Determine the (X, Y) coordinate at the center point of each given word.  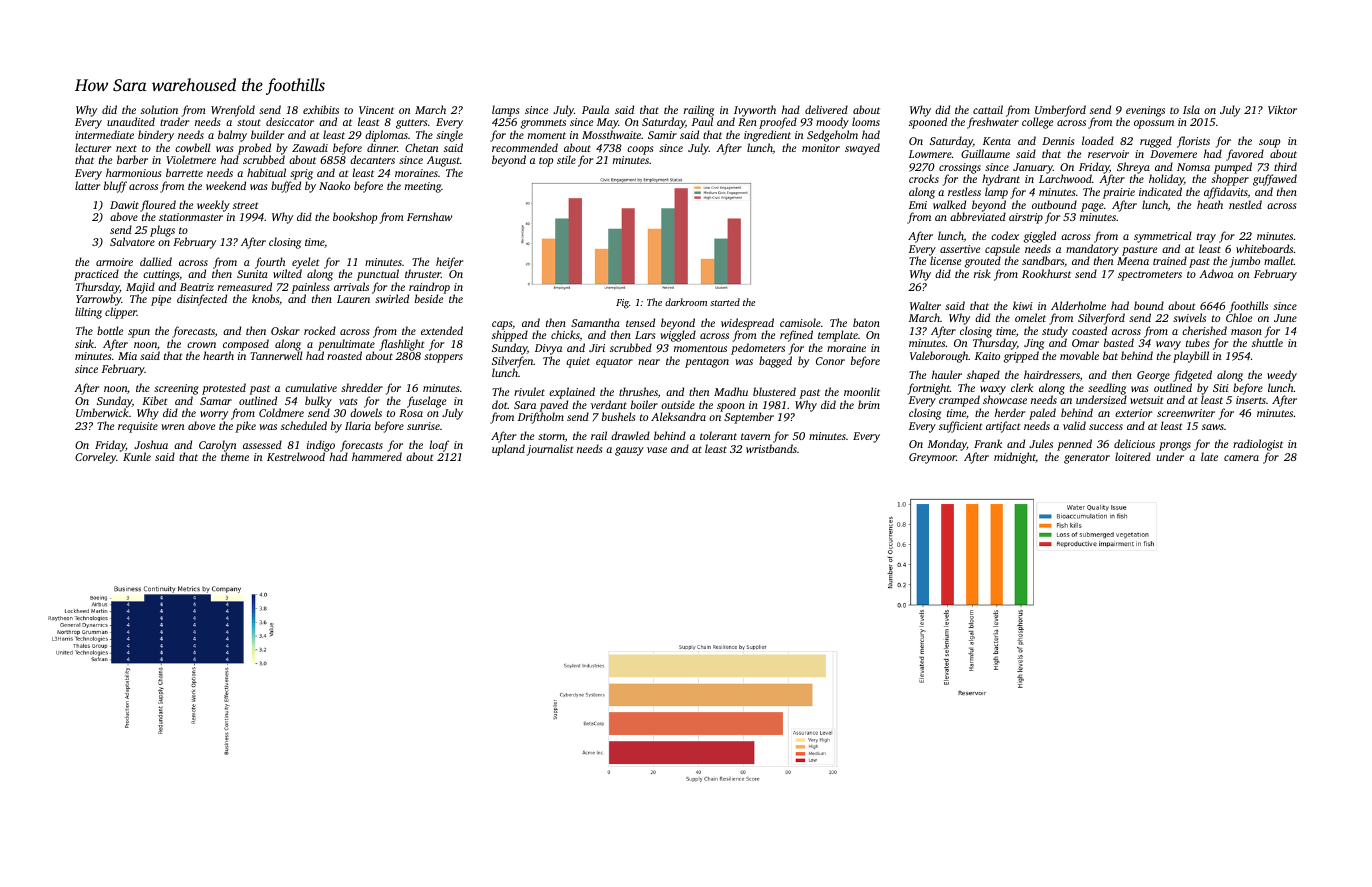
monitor (821, 148)
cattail (988, 109)
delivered (826, 109)
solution (159, 109)
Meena (1133, 261)
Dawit (124, 205)
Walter (925, 305)
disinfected (202, 300)
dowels (366, 412)
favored (1245, 155)
